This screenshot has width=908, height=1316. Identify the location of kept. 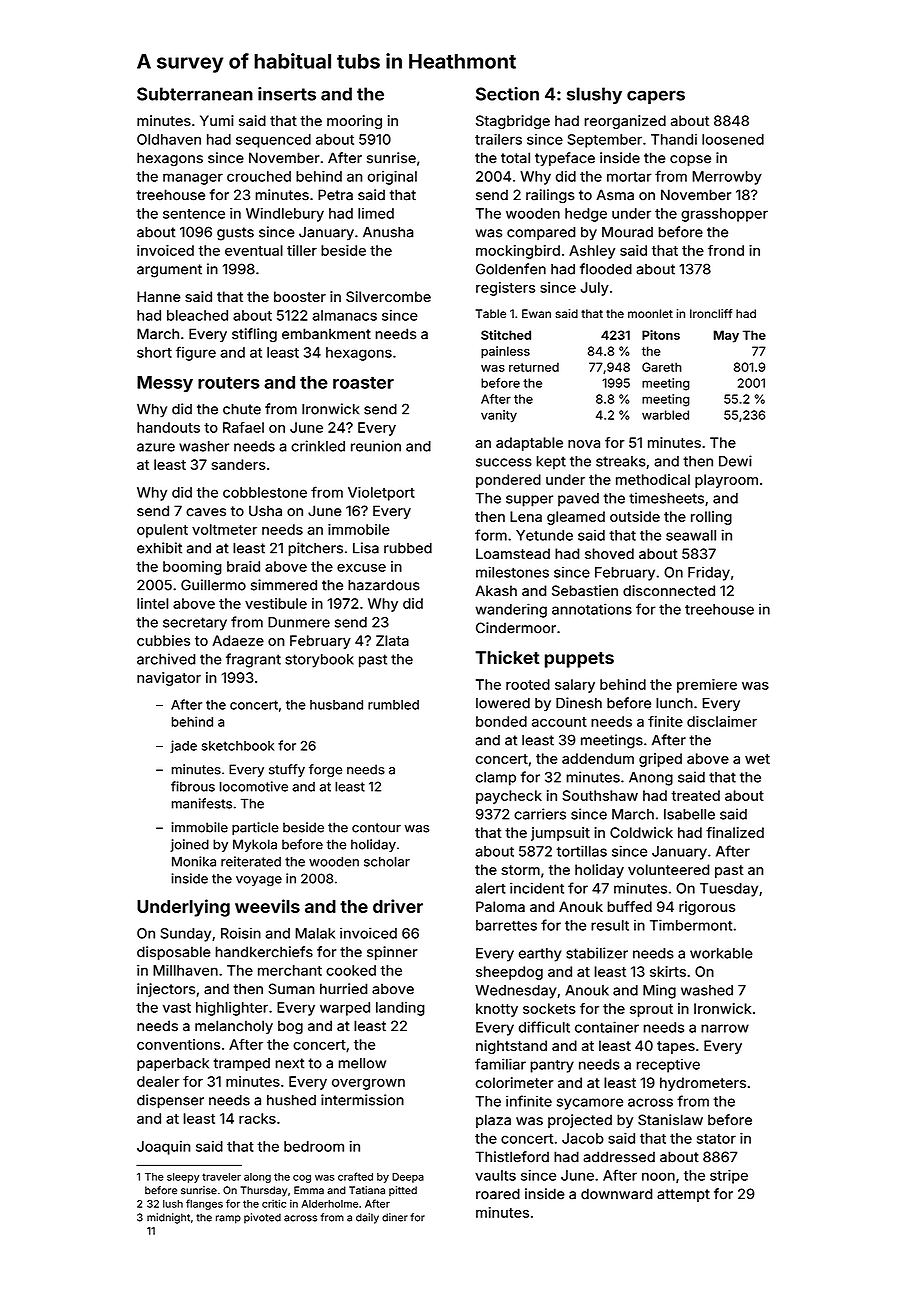
(551, 463).
